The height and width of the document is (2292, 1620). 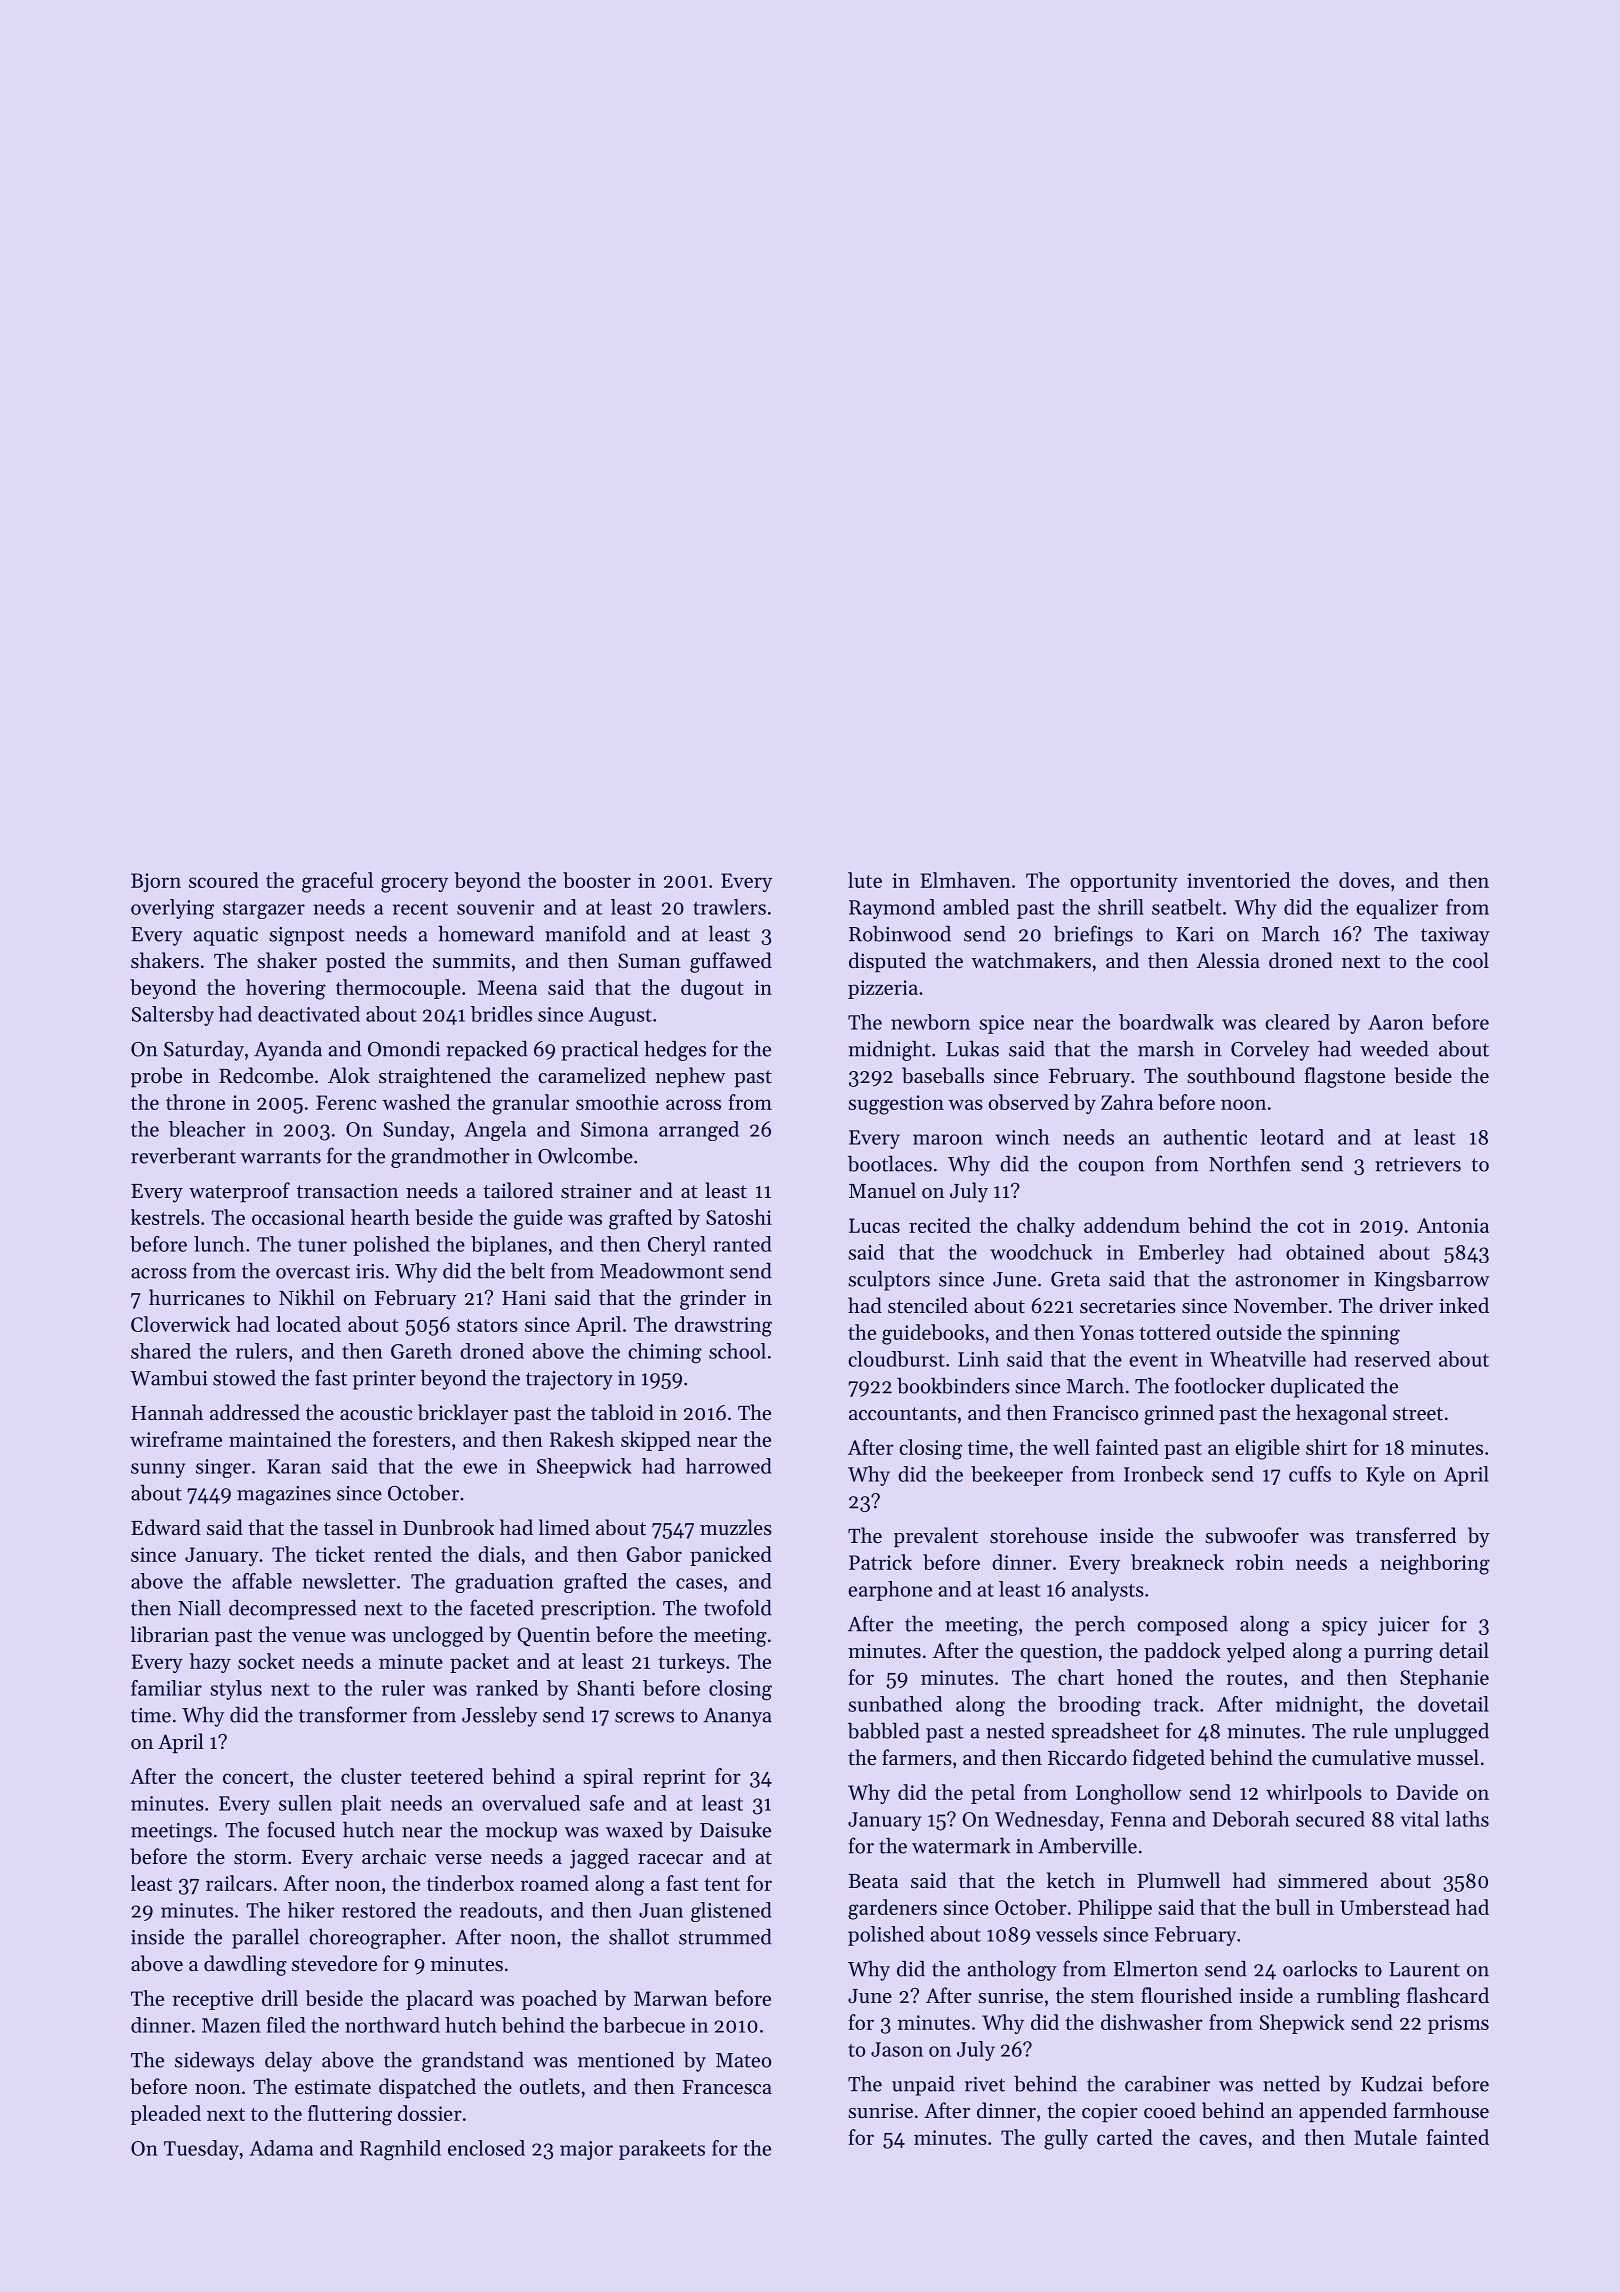 I want to click on newsletter, so click(x=349, y=1581).
